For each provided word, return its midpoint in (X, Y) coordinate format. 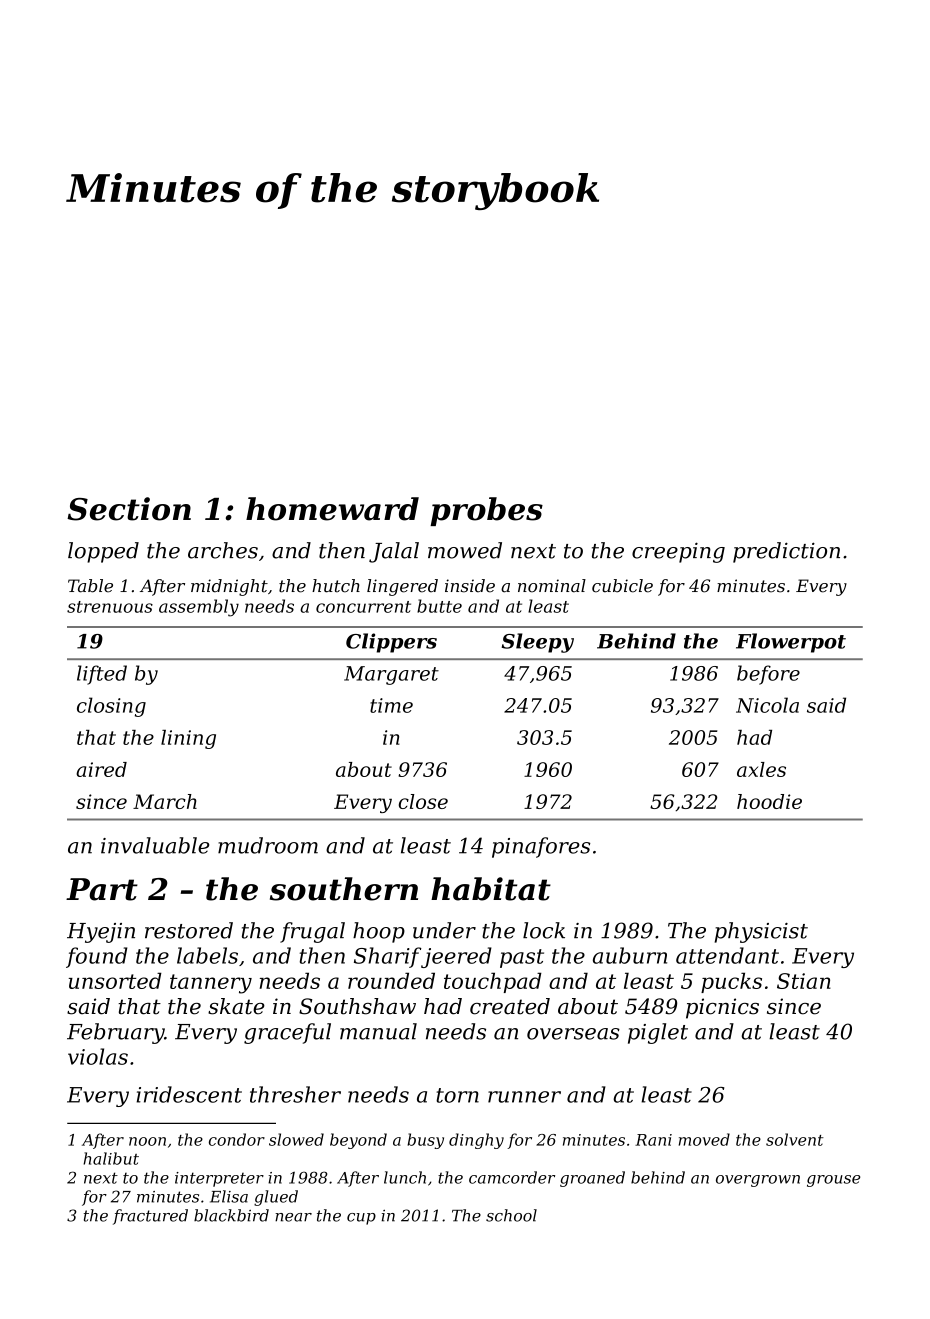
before (768, 675)
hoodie (769, 801)
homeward (332, 509)
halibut (111, 1158)
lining (188, 739)
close (423, 801)
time (391, 705)
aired (101, 769)
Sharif (387, 957)
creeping (678, 552)
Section (129, 509)
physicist (761, 932)
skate (236, 1006)
